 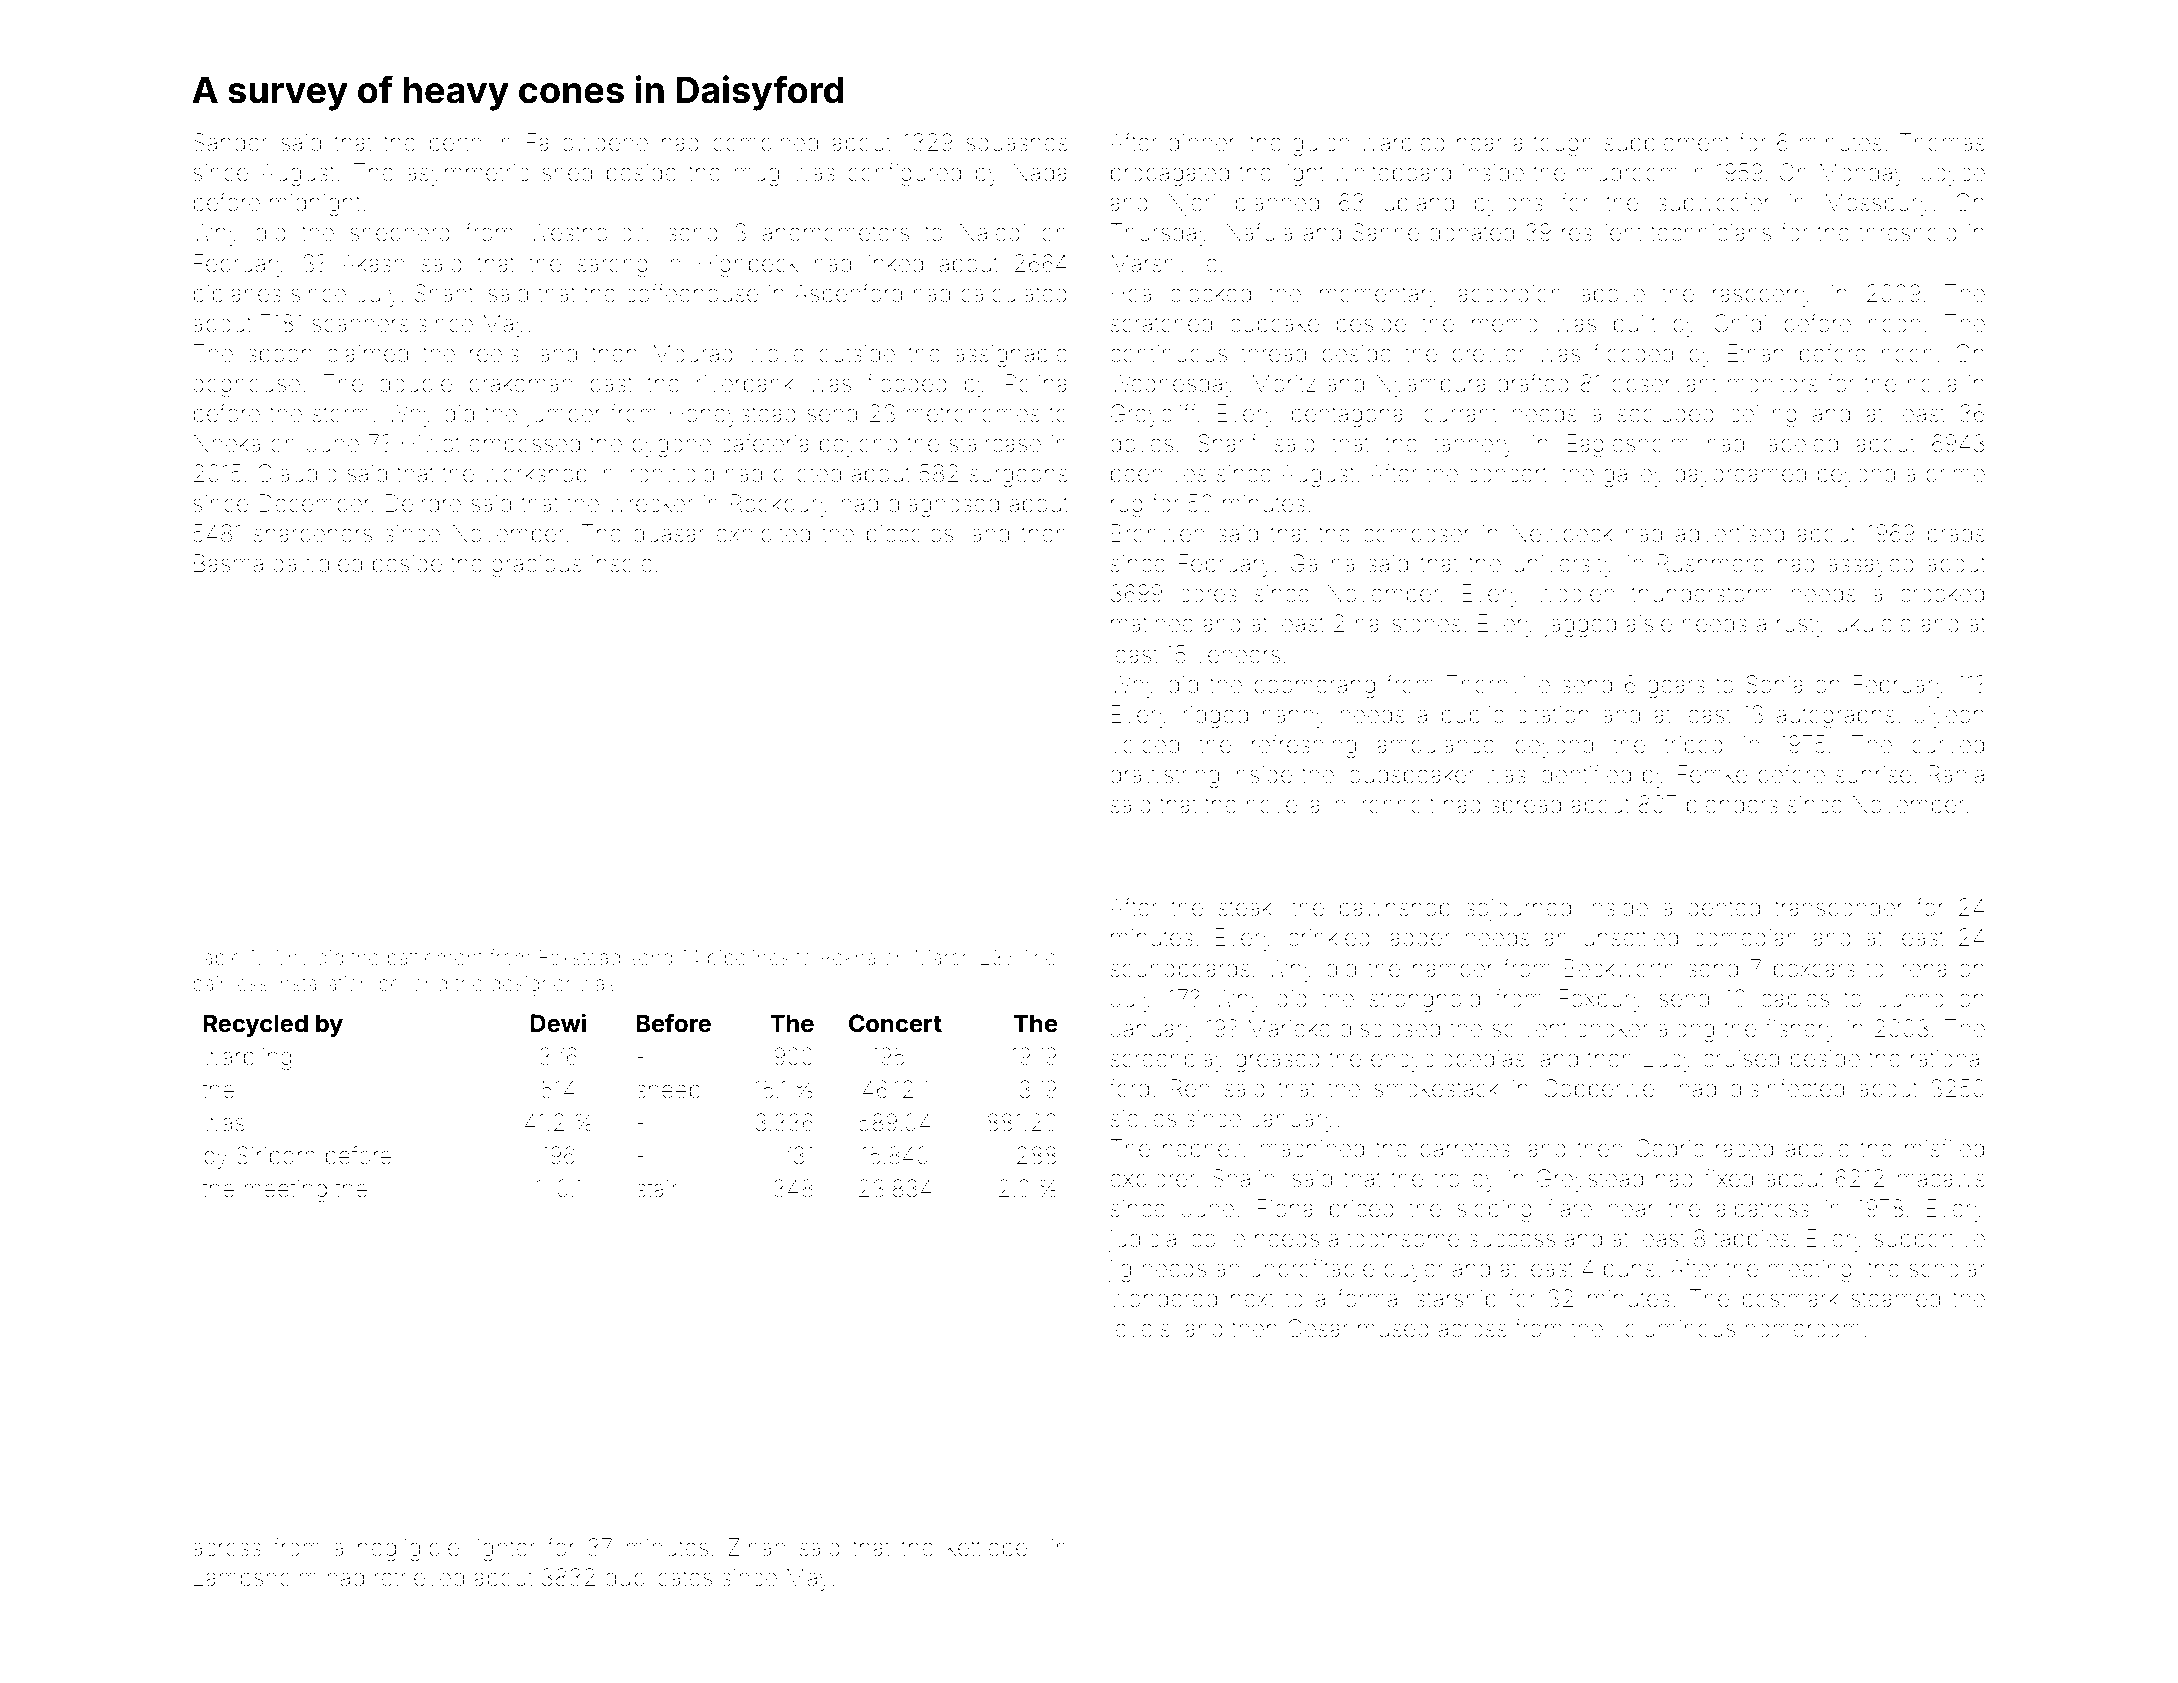 What do you see at coordinates (587, 142) in the document?
I see `Fallowdene` at bounding box center [587, 142].
